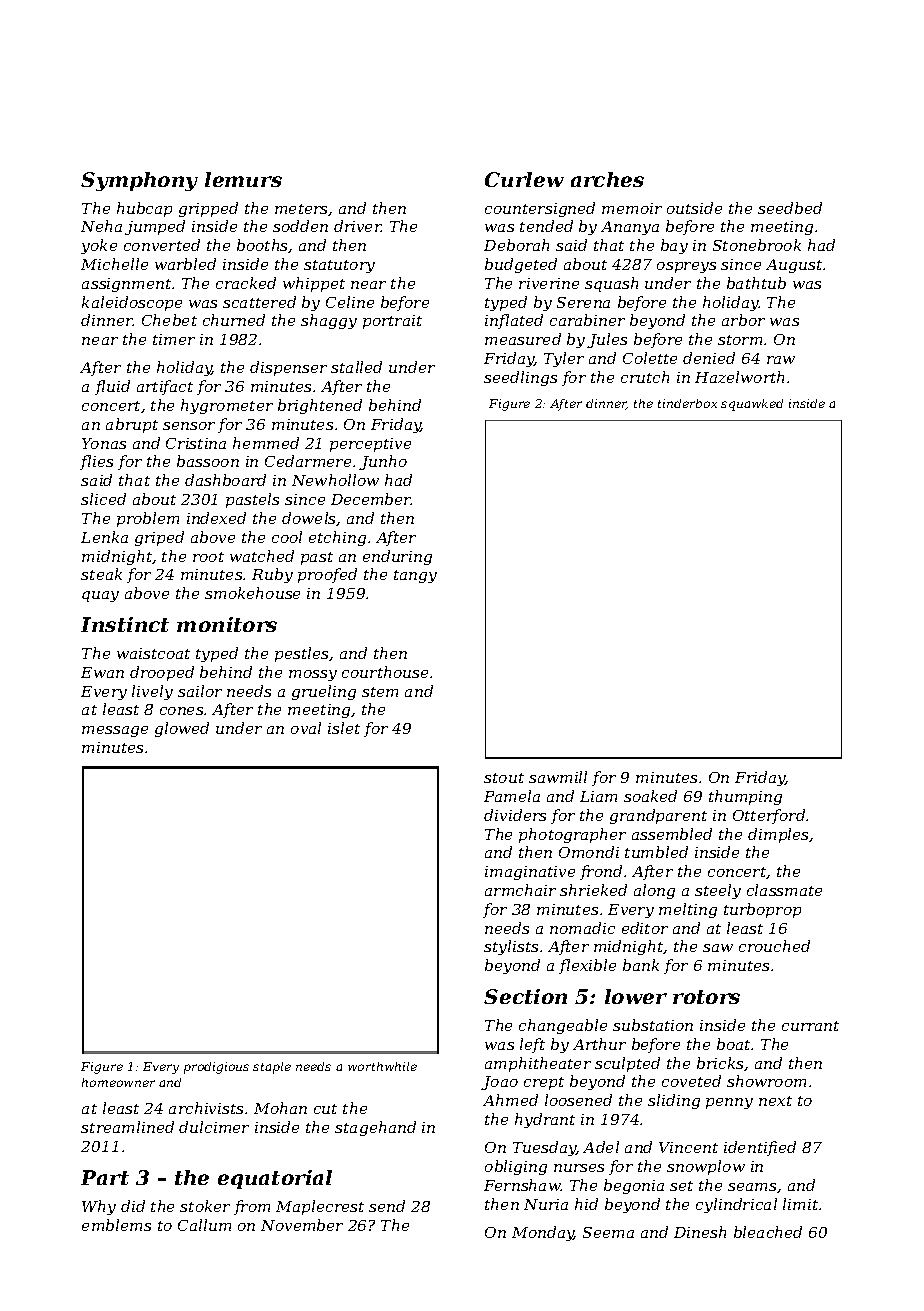  Describe the element at coordinates (706, 997) in the screenshot. I see `rotors` at that location.
